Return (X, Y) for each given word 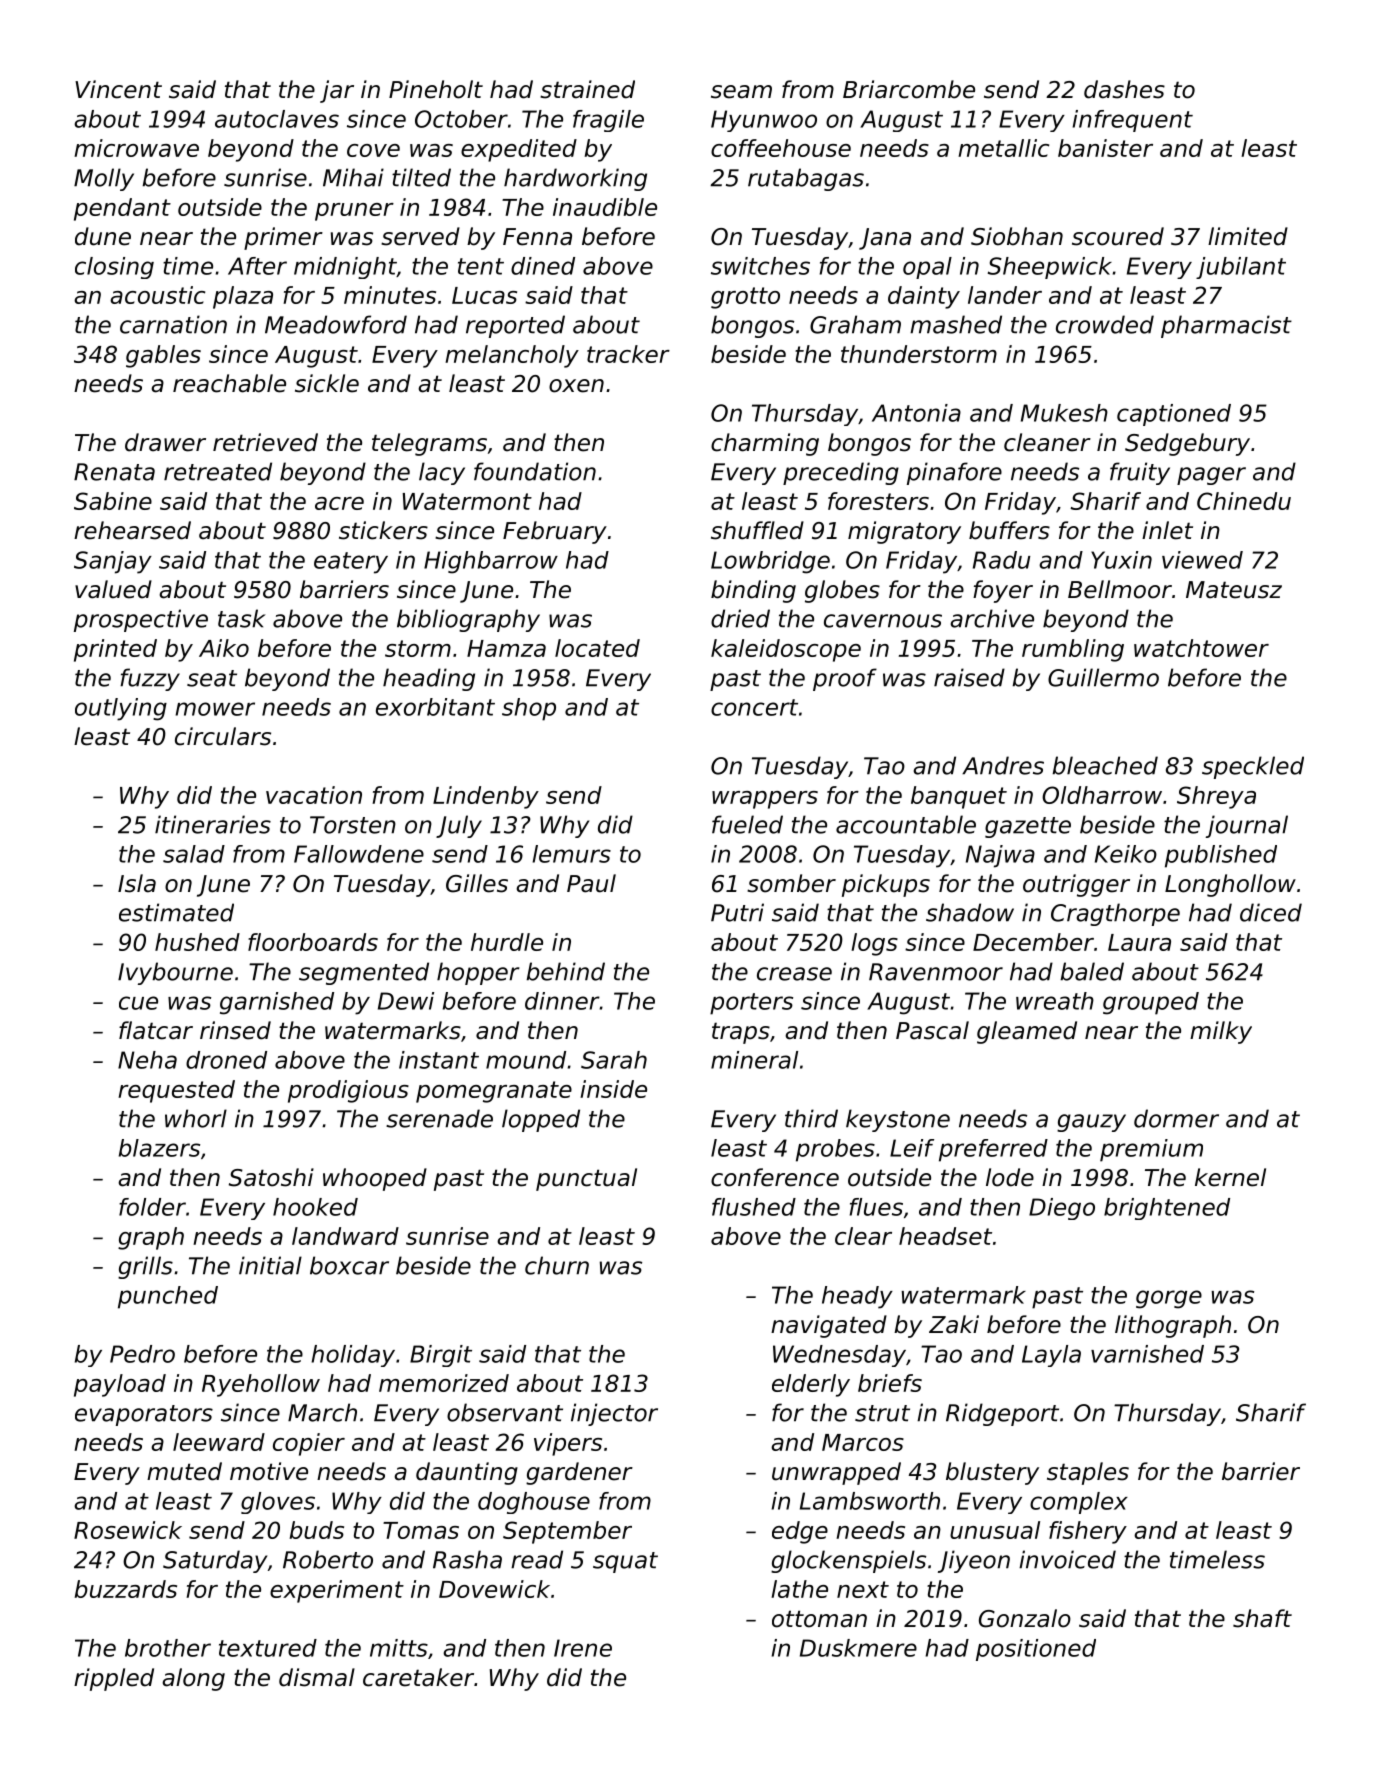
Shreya (1216, 797)
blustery (992, 1473)
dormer (1176, 1118)
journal (1246, 826)
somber (791, 883)
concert (754, 707)
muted (184, 1471)
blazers (159, 1148)
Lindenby (486, 797)
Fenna (537, 237)
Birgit (441, 1356)
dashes (1124, 89)
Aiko (224, 648)
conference (775, 1177)
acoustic (157, 295)
